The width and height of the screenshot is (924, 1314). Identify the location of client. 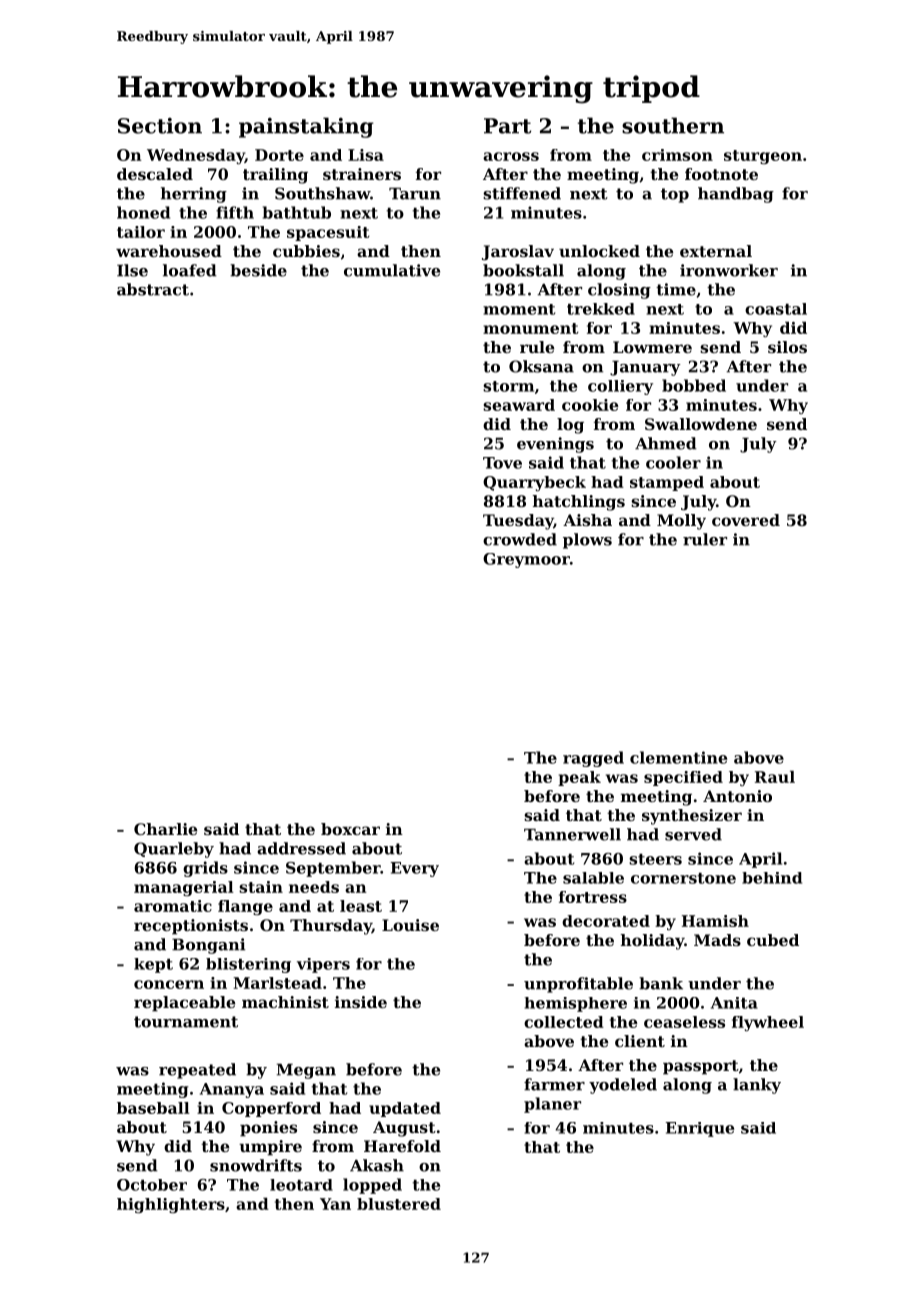
(640, 1041).
